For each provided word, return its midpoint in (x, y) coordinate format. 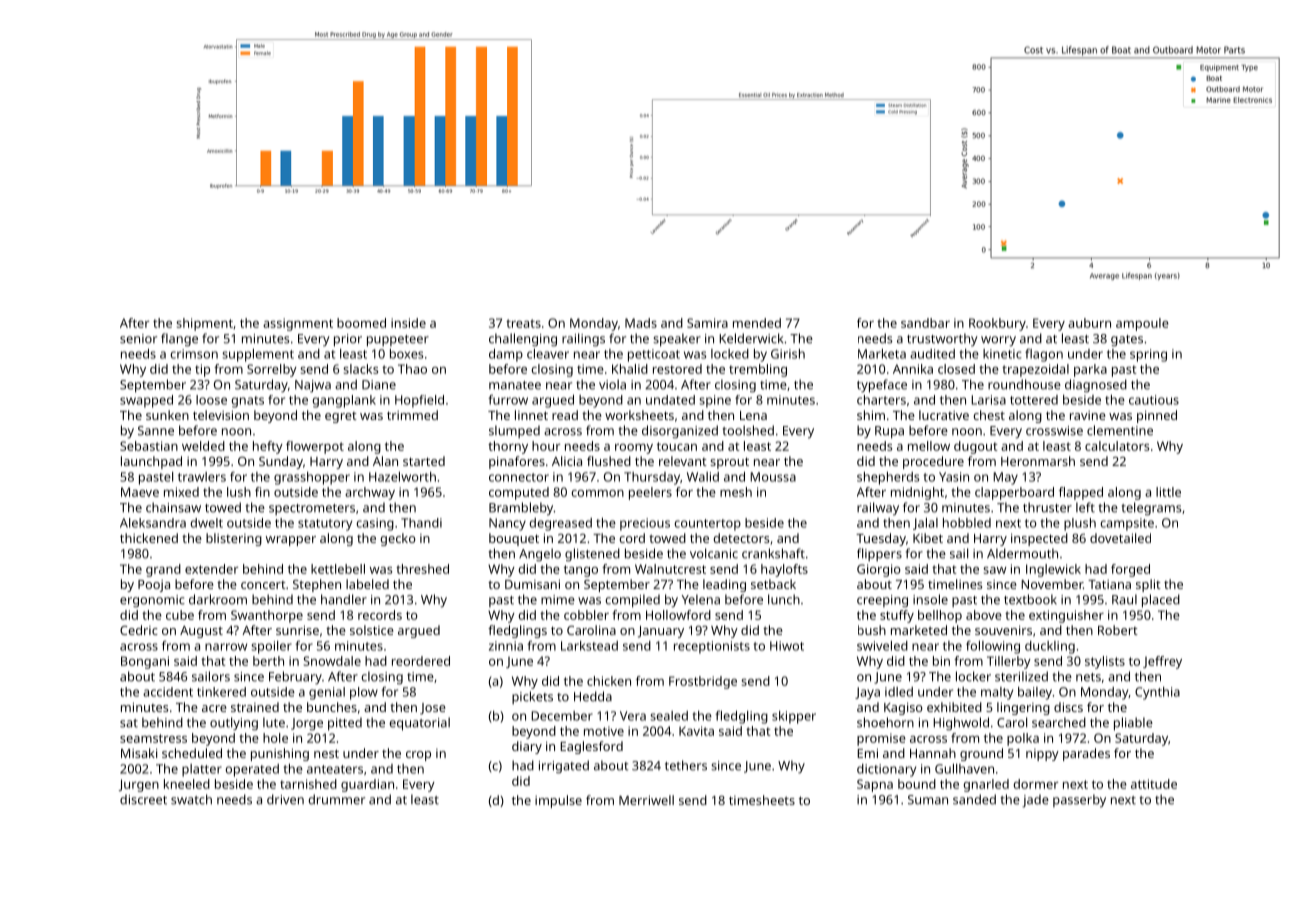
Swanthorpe (267, 616)
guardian (367, 785)
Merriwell (646, 800)
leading (724, 585)
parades (1086, 754)
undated (670, 400)
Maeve (140, 492)
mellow (929, 446)
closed (956, 369)
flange (179, 340)
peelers (650, 493)
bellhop (940, 616)
